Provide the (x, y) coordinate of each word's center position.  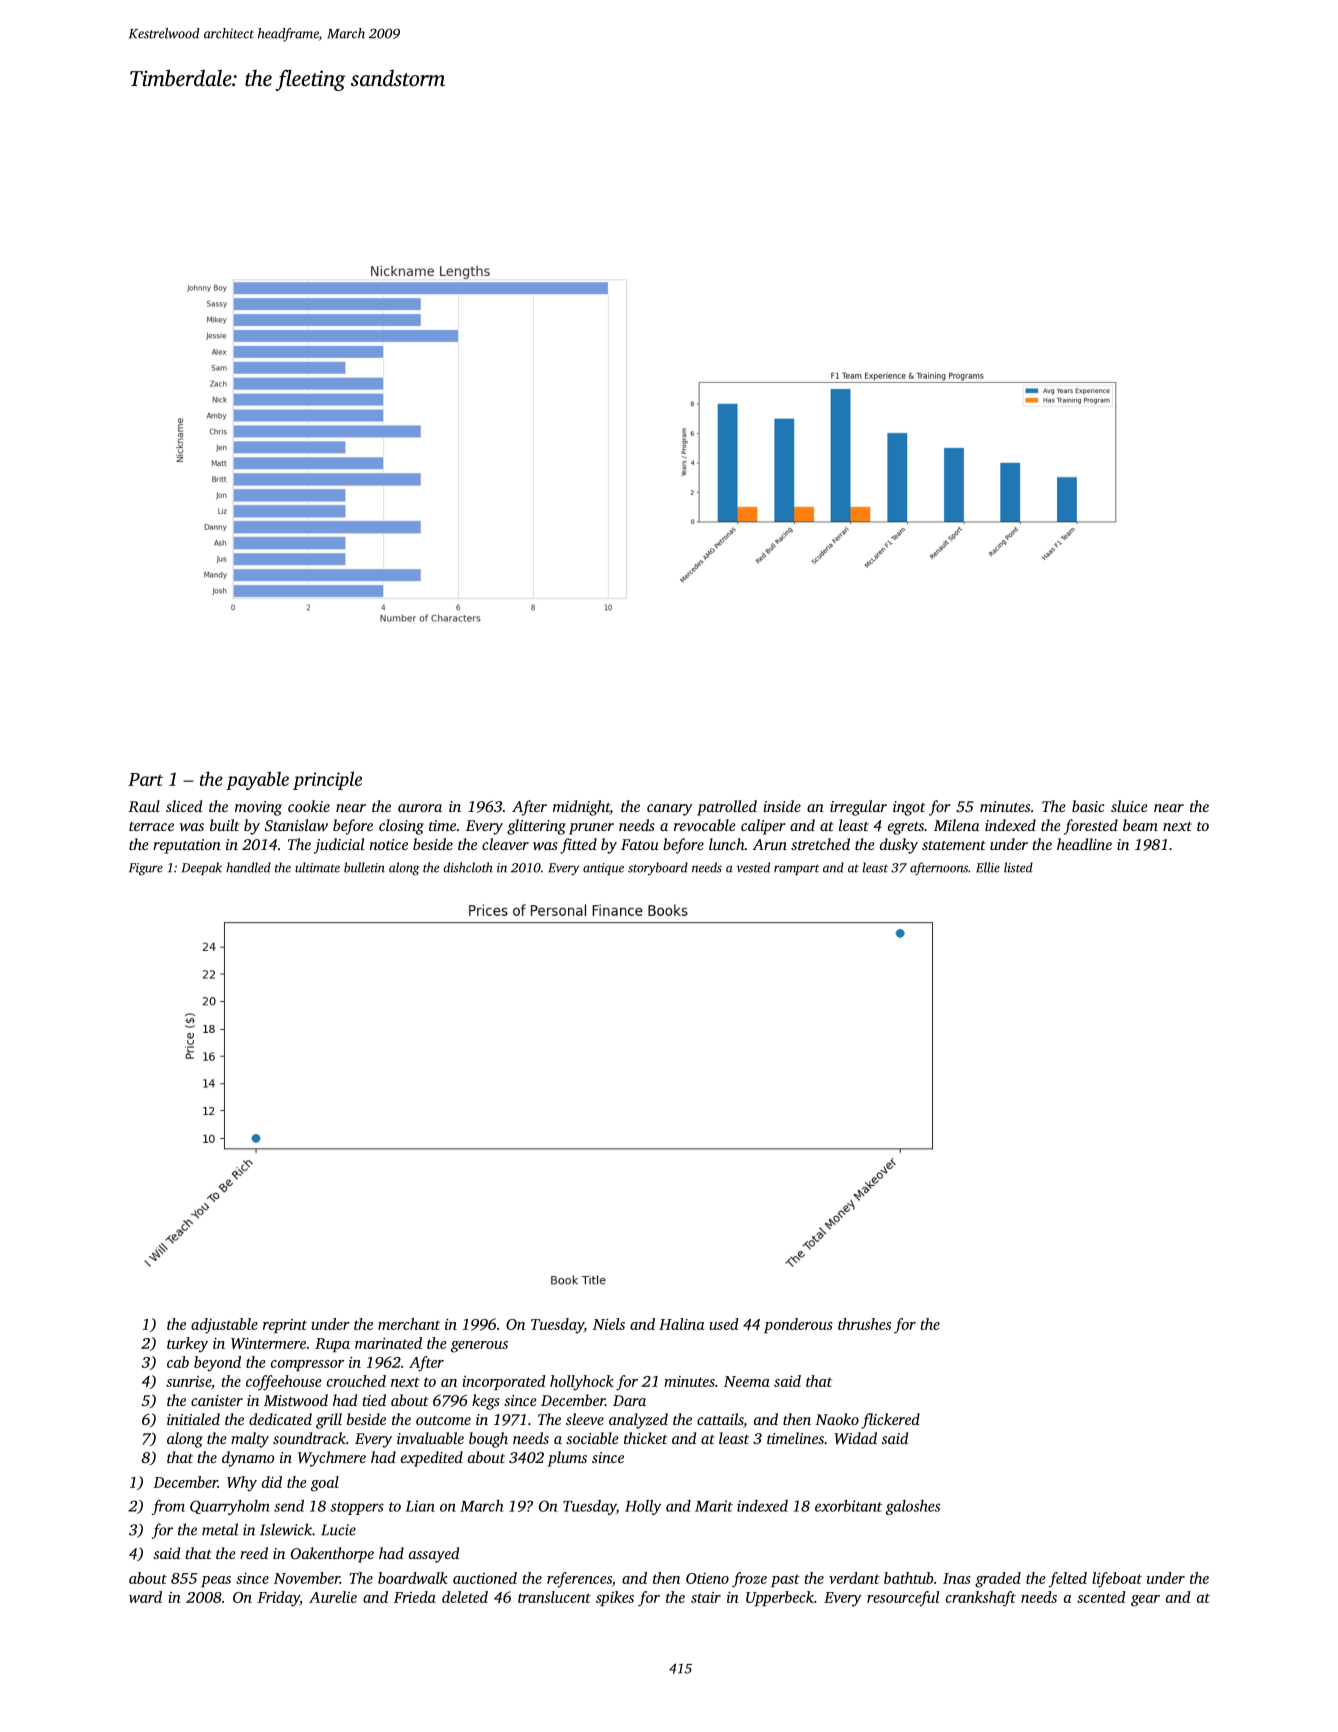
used (724, 1324)
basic (1088, 806)
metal (220, 1529)
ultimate (317, 867)
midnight (581, 808)
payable (257, 780)
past (785, 1580)
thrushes (864, 1324)
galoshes (913, 1507)
